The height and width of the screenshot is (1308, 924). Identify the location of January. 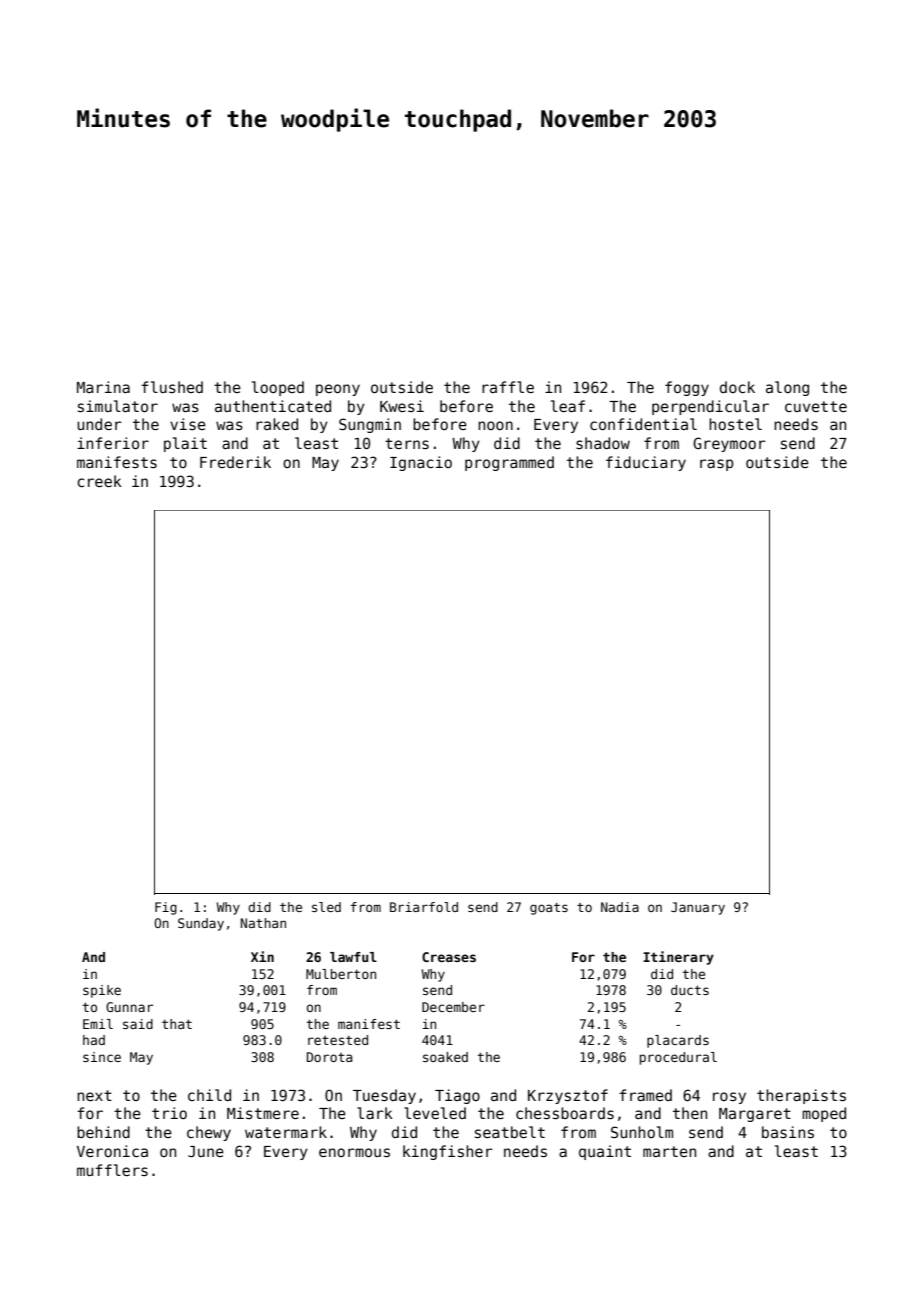
(698, 908).
